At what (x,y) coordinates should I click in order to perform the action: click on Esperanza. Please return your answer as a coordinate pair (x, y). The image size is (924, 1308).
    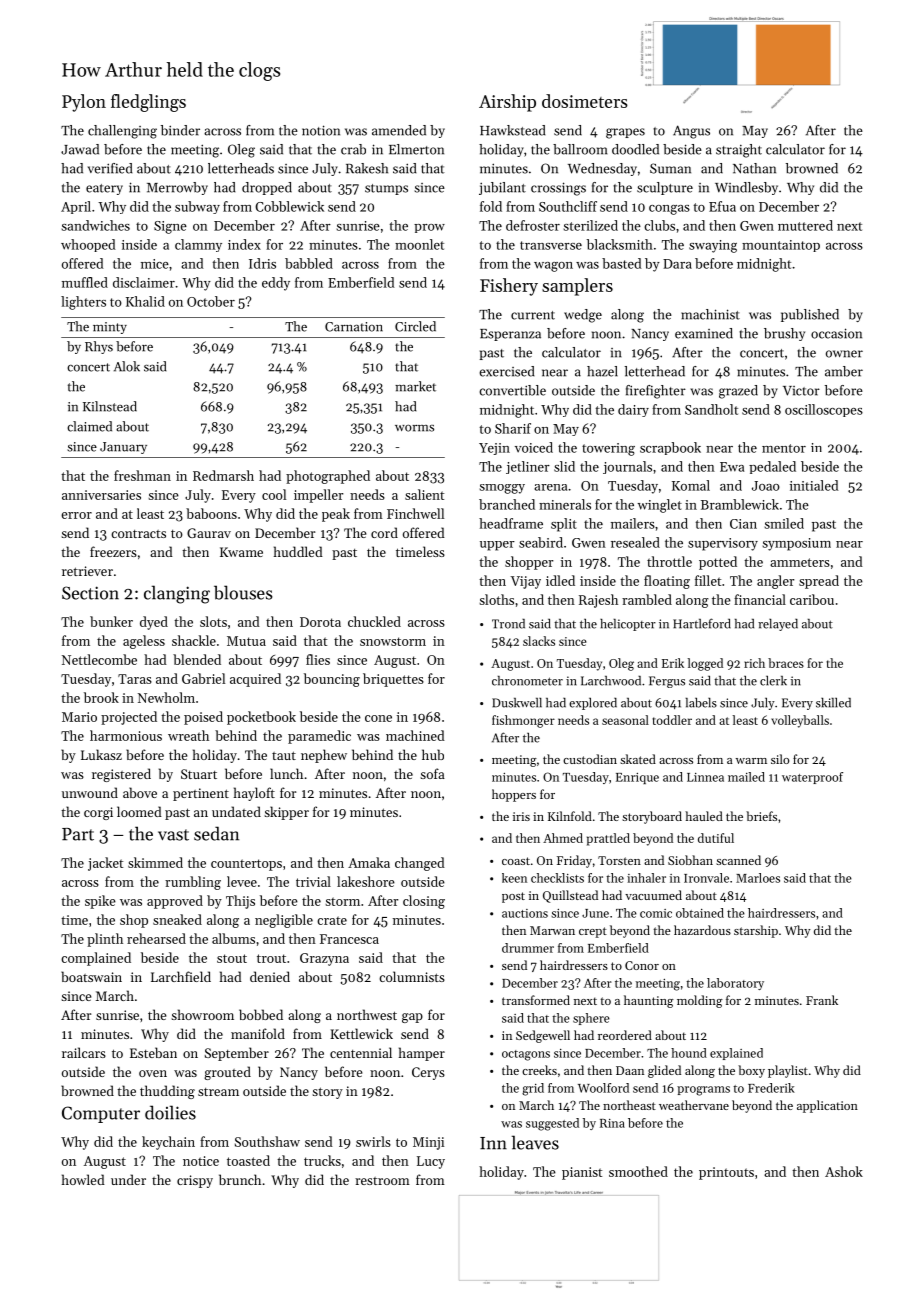
    Looking at the image, I should click on (510, 335).
